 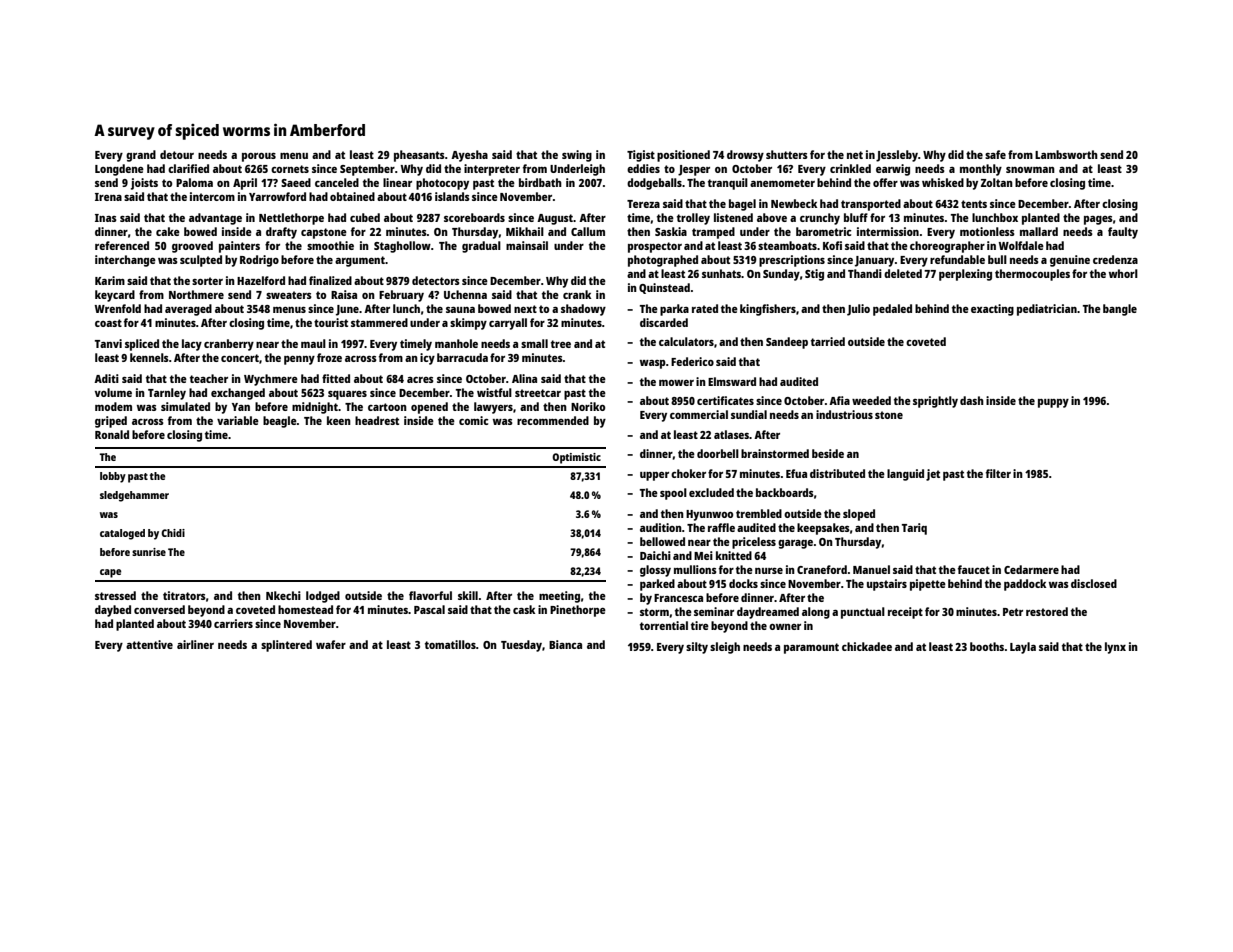 What do you see at coordinates (641, 156) in the document?
I see `Tigist` at bounding box center [641, 156].
